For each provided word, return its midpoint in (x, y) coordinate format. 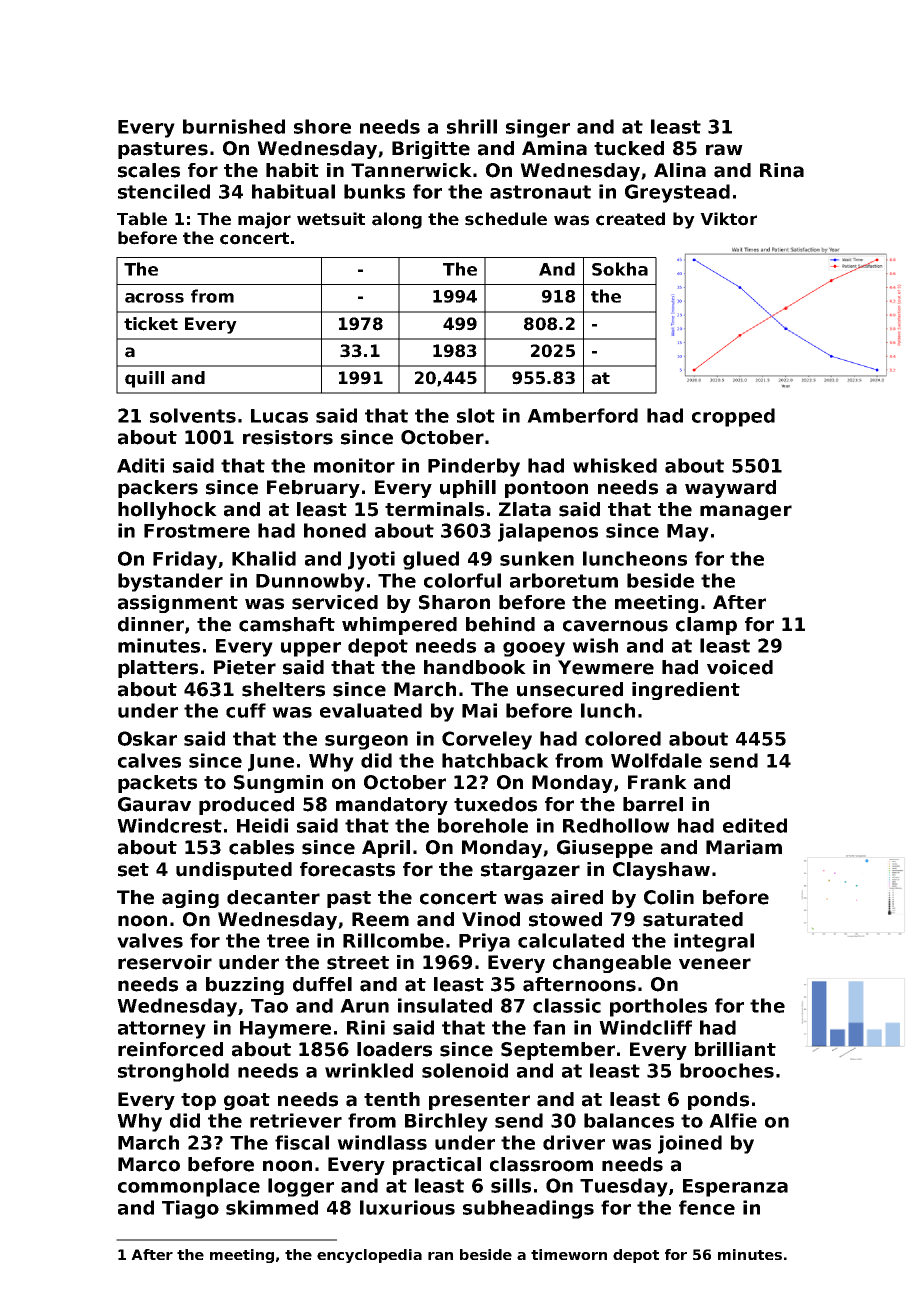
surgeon (366, 742)
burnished (234, 126)
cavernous (615, 626)
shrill (472, 126)
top (198, 1101)
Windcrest (169, 825)
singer (538, 128)
